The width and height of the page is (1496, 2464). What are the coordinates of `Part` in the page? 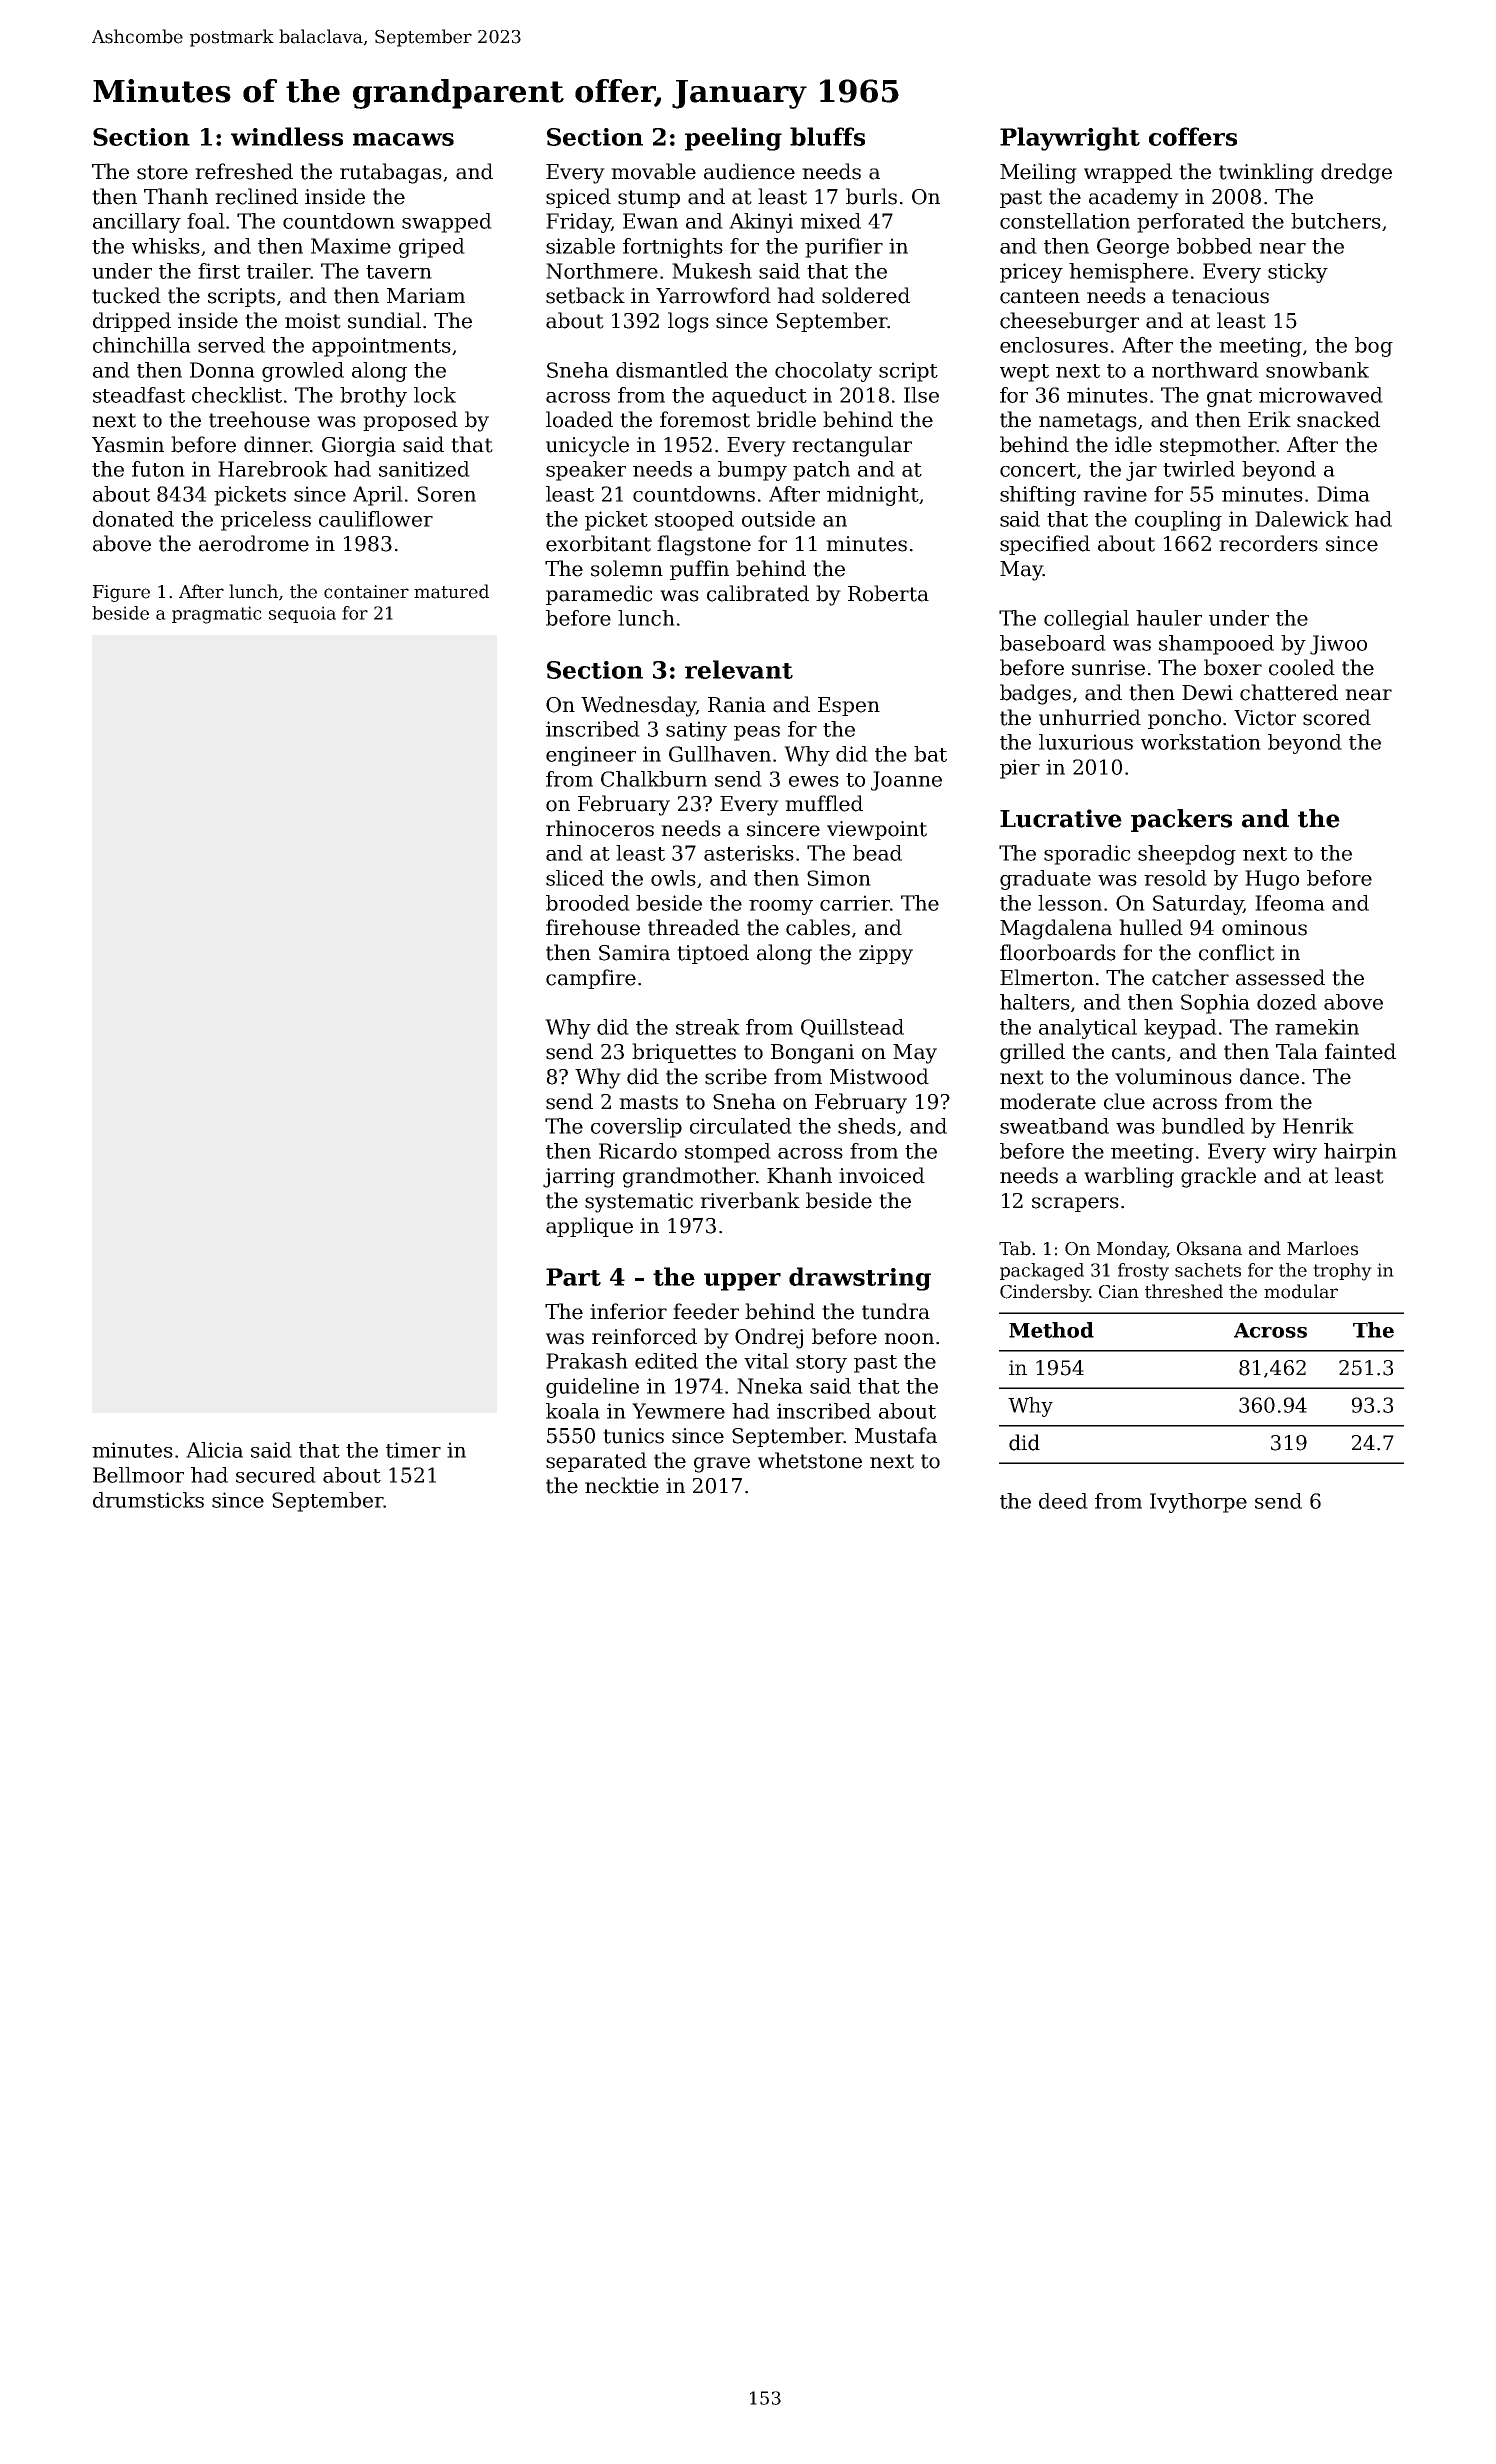 It's located at (573, 1277).
